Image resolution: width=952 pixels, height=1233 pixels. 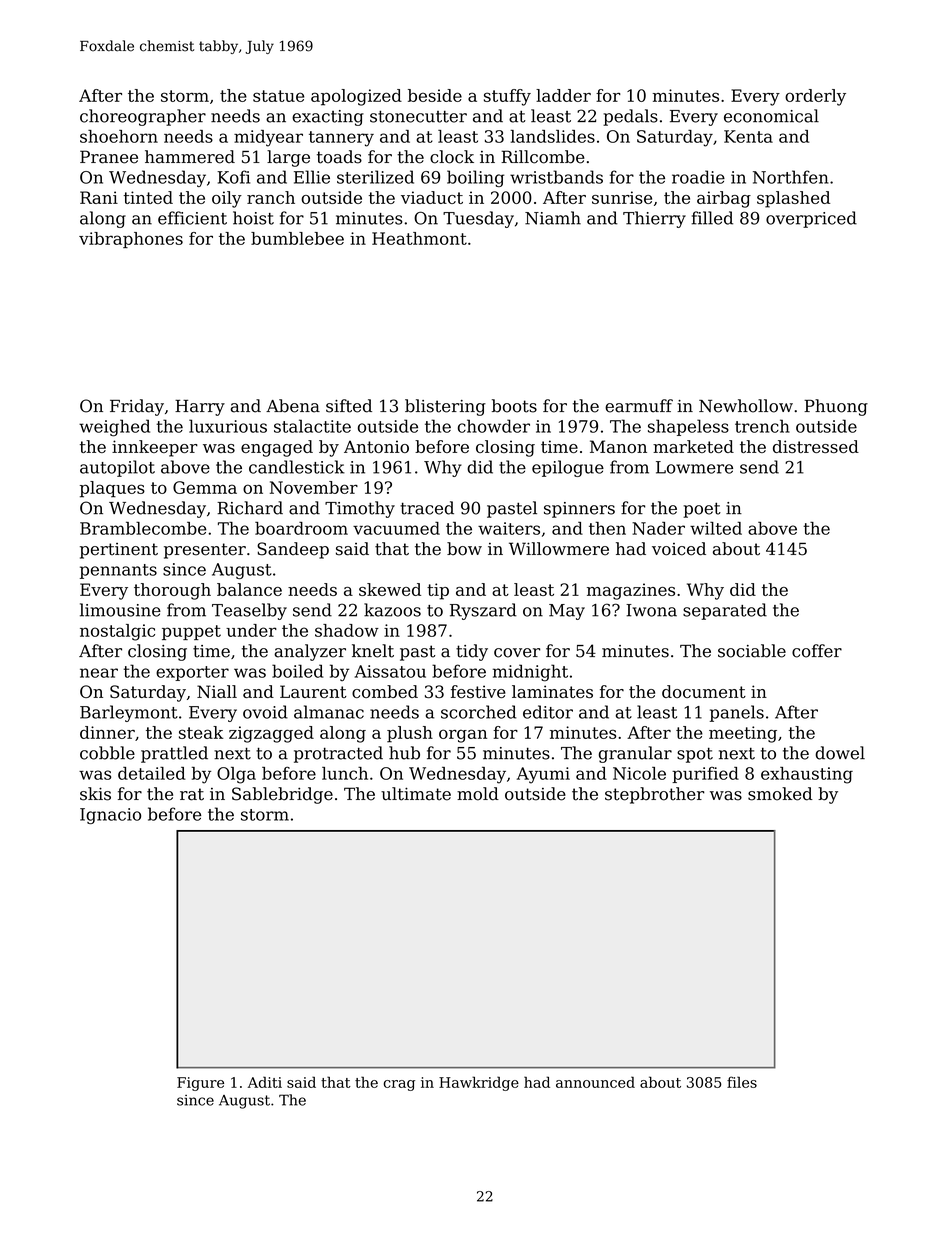 What do you see at coordinates (704, 691) in the screenshot?
I see `document` at bounding box center [704, 691].
